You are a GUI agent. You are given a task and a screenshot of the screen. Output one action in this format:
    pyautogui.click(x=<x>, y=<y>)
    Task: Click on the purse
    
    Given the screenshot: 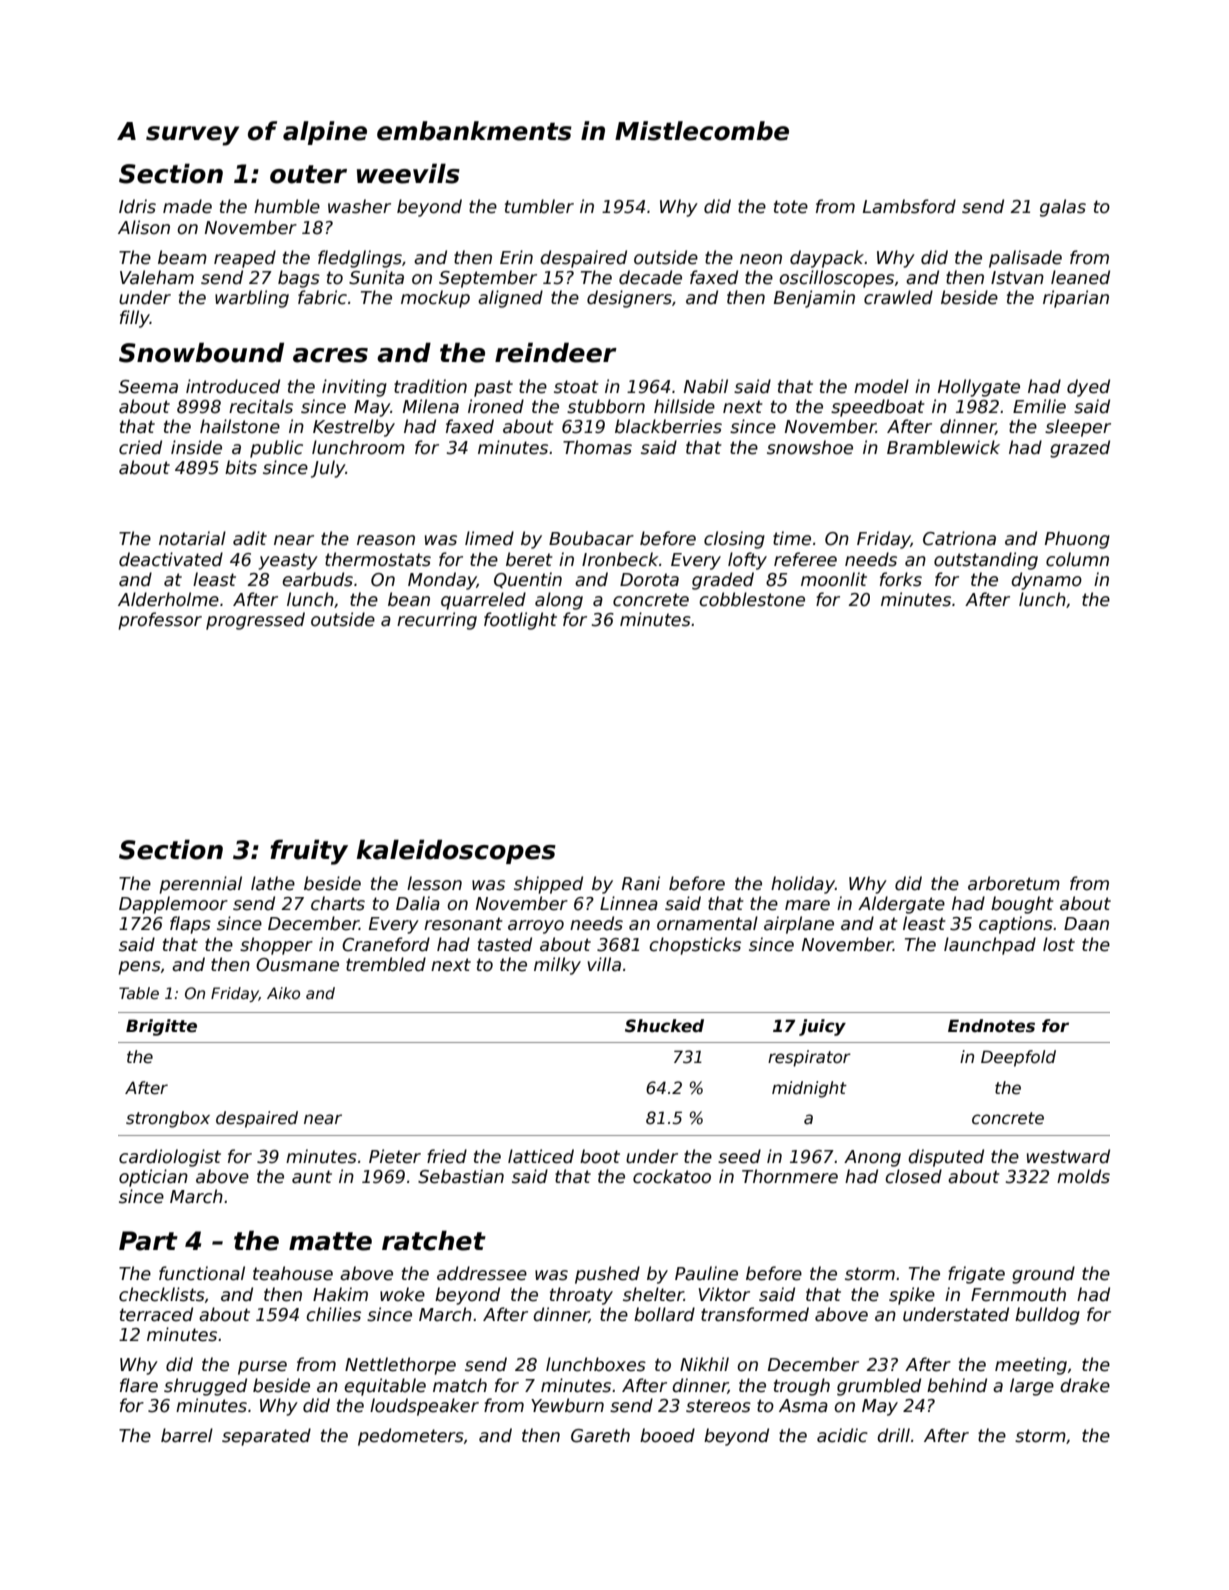 What is the action you would take?
    pyautogui.click(x=262, y=1368)
